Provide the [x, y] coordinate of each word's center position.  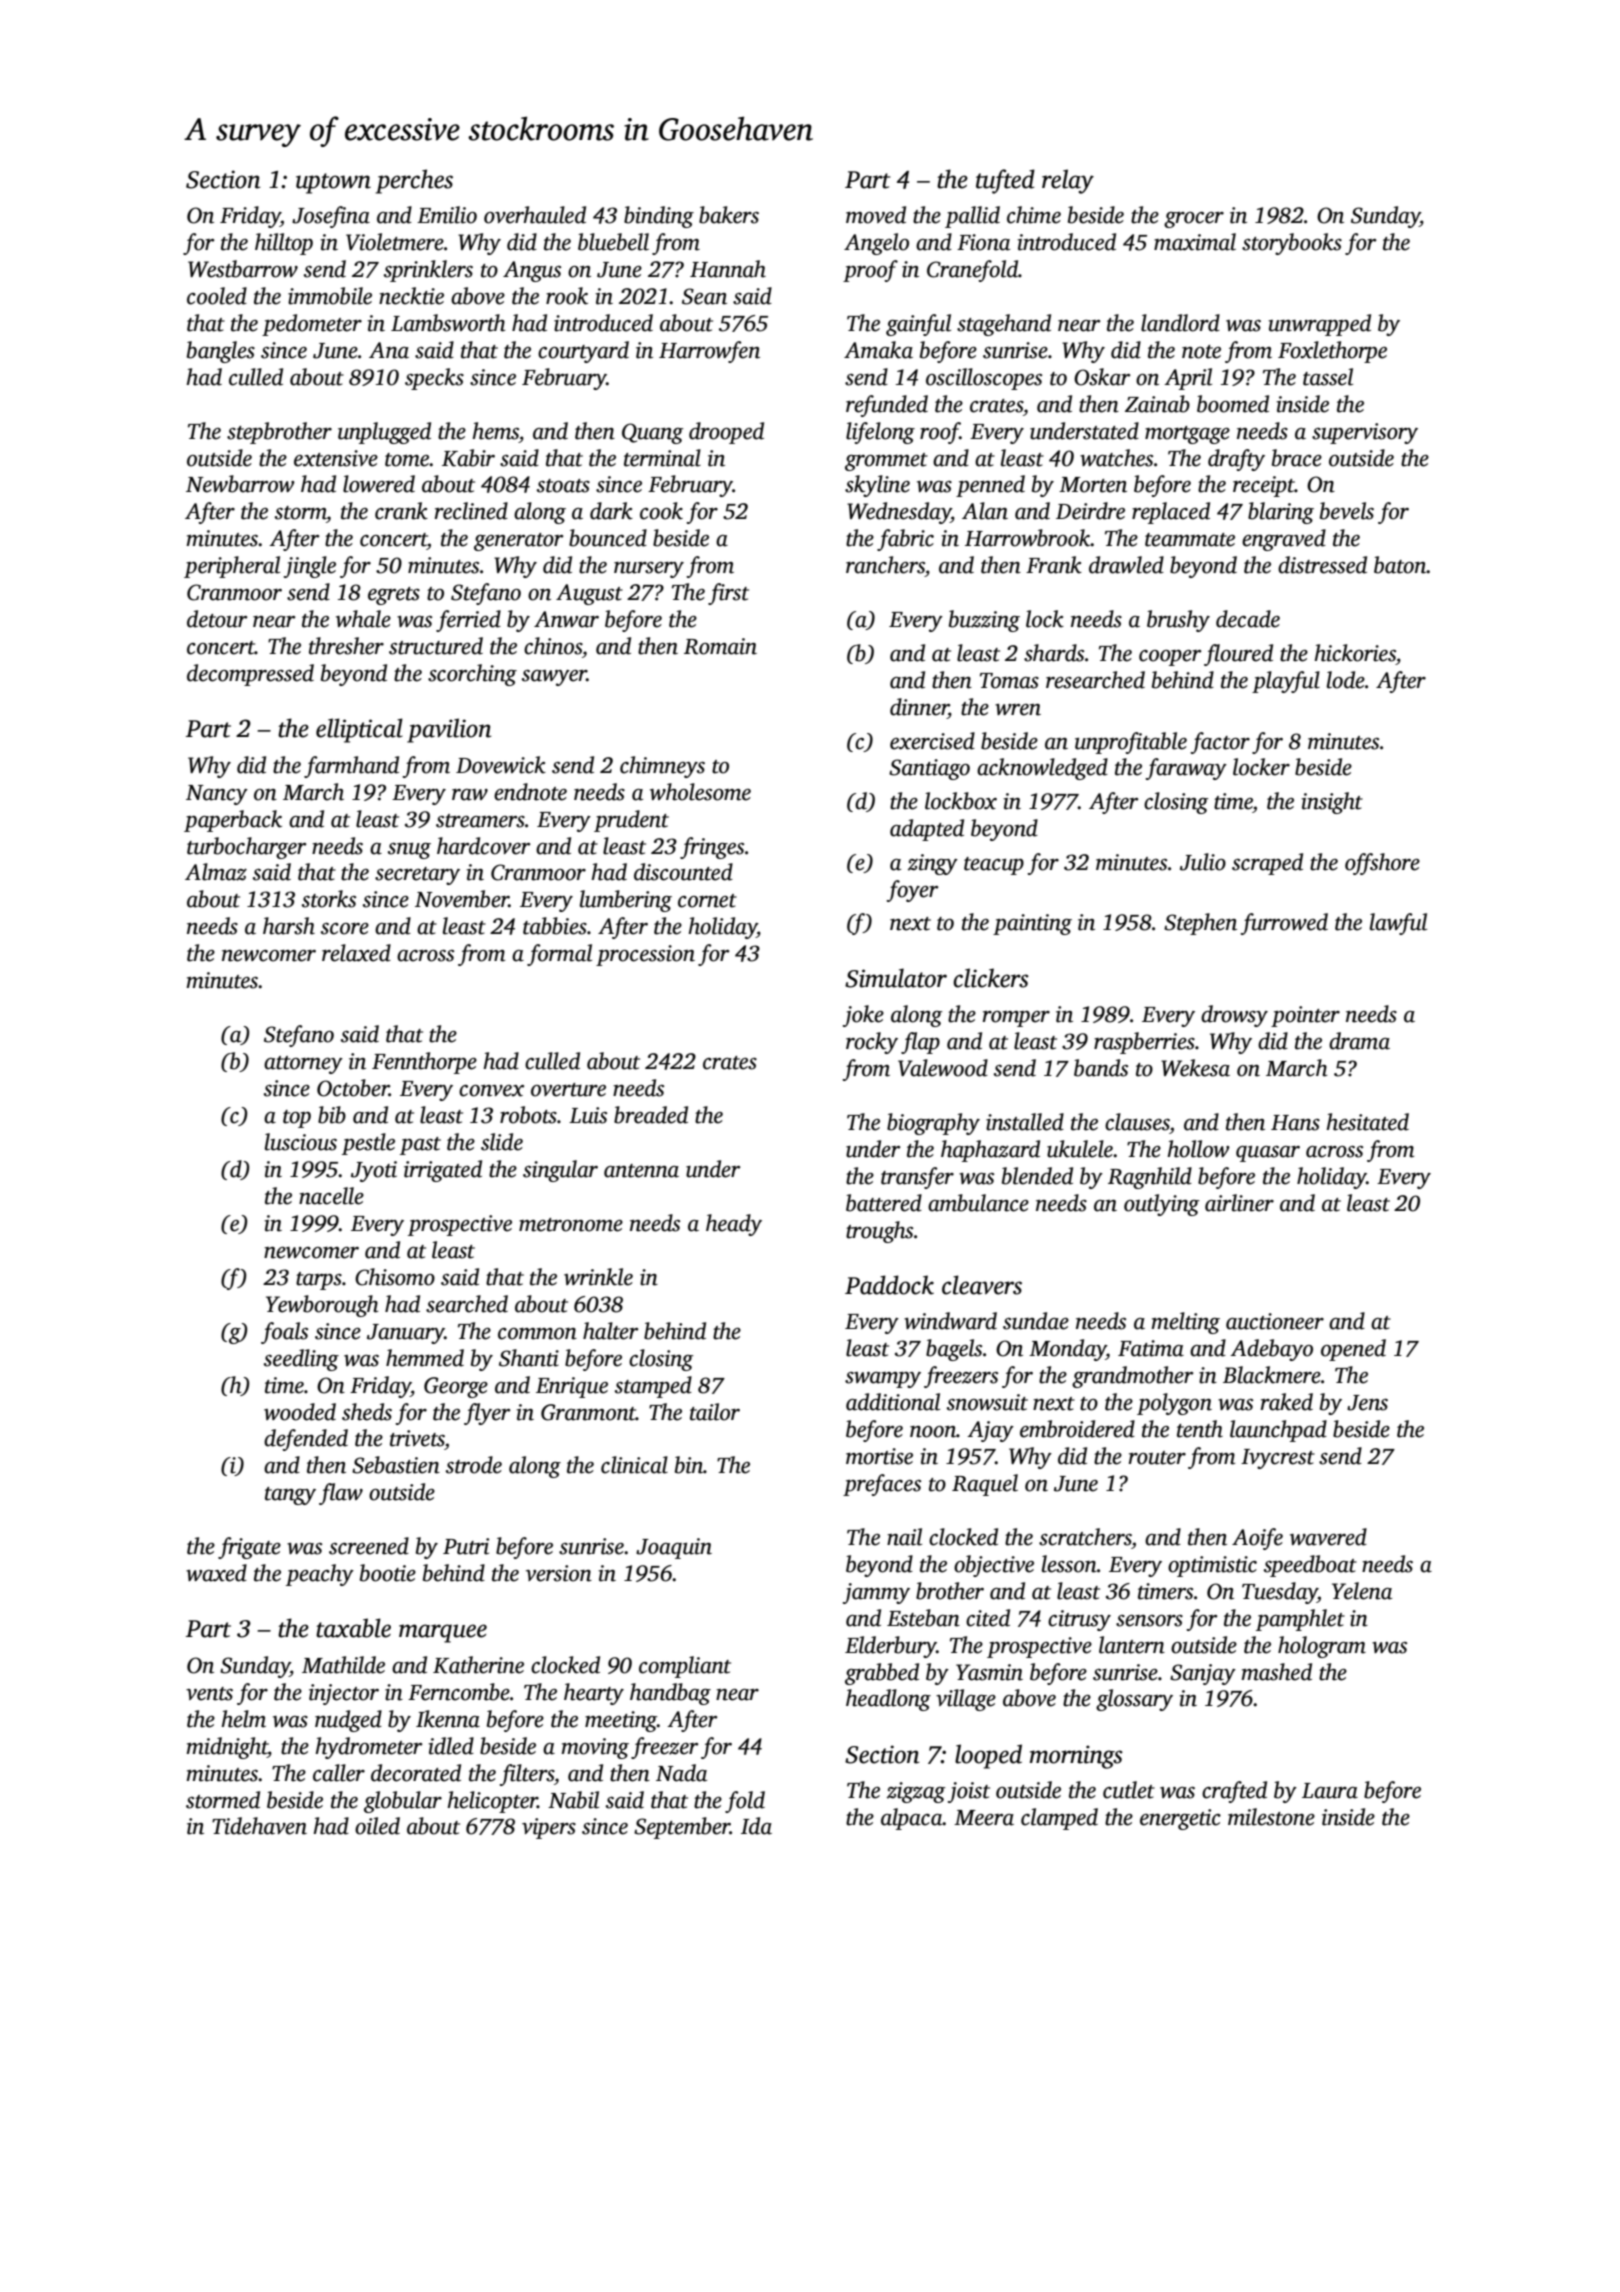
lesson [1069, 1564]
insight [1332, 803]
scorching [472, 675]
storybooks [1292, 244]
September [682, 1828]
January [406, 1334]
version [559, 1573]
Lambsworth [448, 323]
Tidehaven [259, 1826]
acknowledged [1042, 769]
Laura [1330, 1791]
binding [659, 217]
